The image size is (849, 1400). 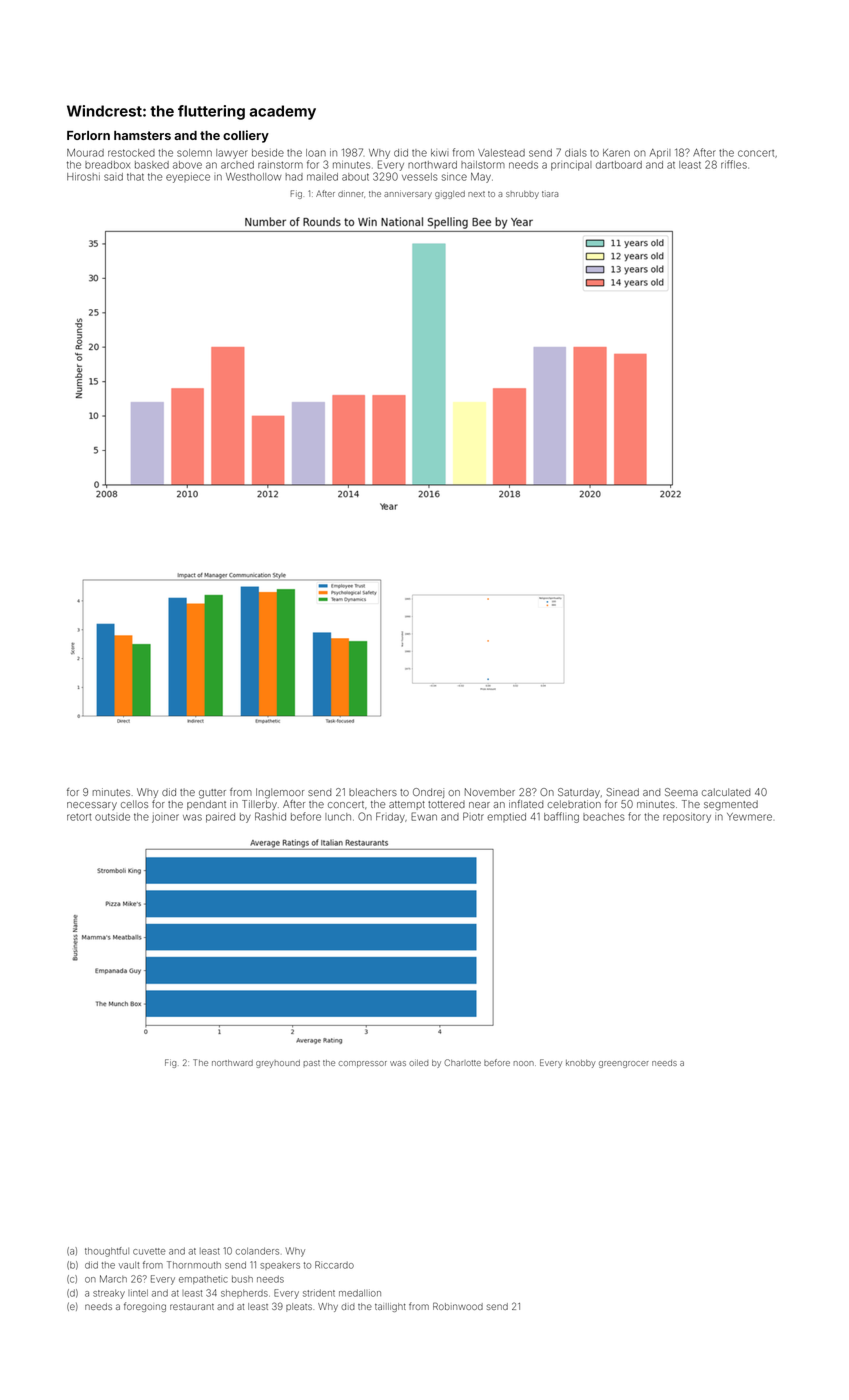 I want to click on inflated, so click(x=526, y=804).
